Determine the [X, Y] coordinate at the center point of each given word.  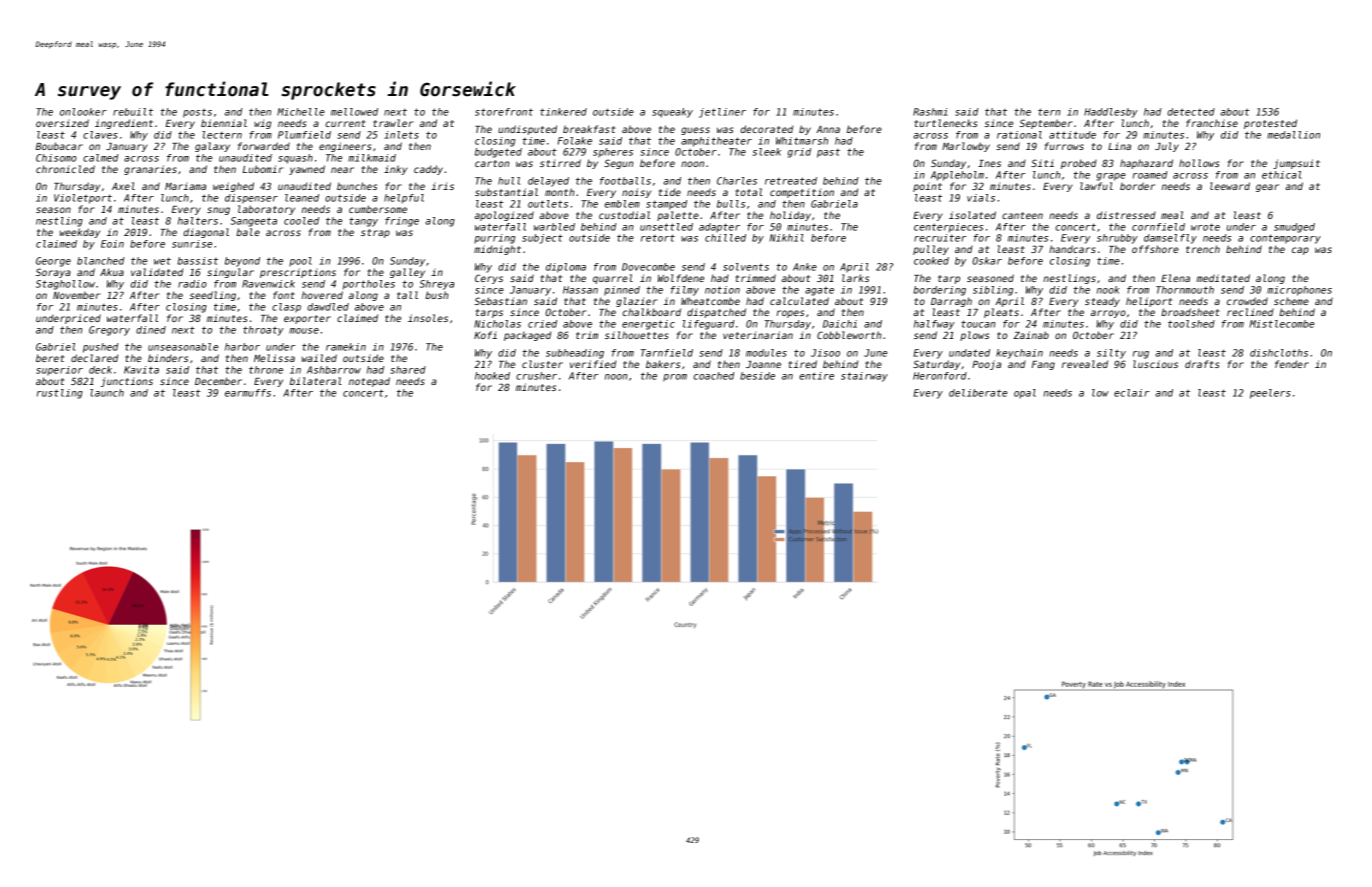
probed [1079, 164]
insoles [428, 318]
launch [107, 393]
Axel [123, 186]
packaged [527, 336]
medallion [1293, 135]
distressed [1126, 215]
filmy [684, 291]
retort [658, 238]
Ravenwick [268, 284]
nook [1108, 290]
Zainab [1031, 335]
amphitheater [716, 142]
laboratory [266, 210]
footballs [625, 181]
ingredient [124, 124]
